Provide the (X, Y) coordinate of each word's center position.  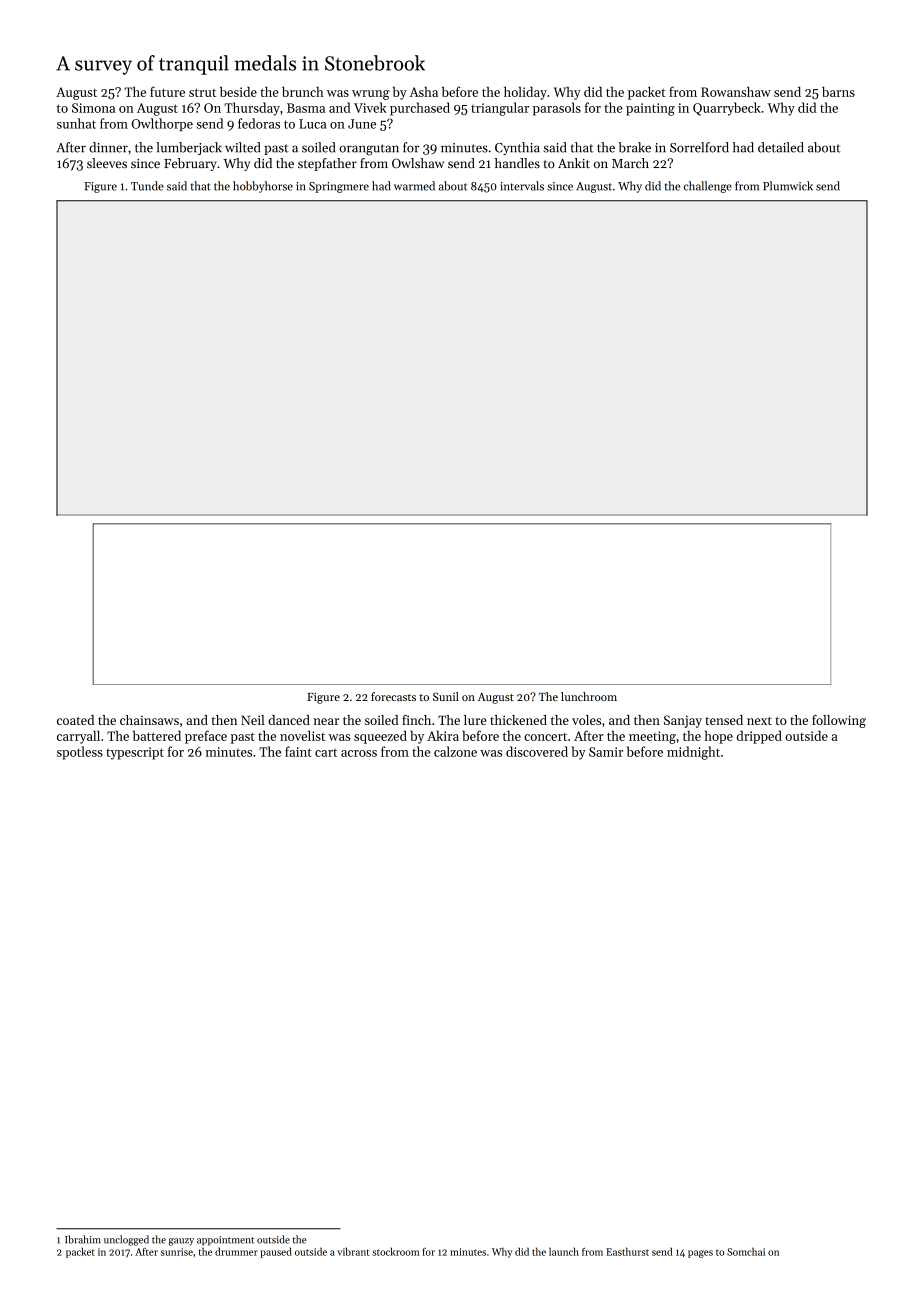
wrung (371, 95)
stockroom (395, 1251)
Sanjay (683, 721)
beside (238, 91)
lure (475, 720)
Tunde (147, 186)
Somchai (746, 1251)
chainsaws (149, 720)
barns (838, 91)
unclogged (126, 1240)
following (839, 721)
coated (75, 720)
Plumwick (788, 186)
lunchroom (589, 696)
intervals (522, 186)
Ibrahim (83, 1239)
